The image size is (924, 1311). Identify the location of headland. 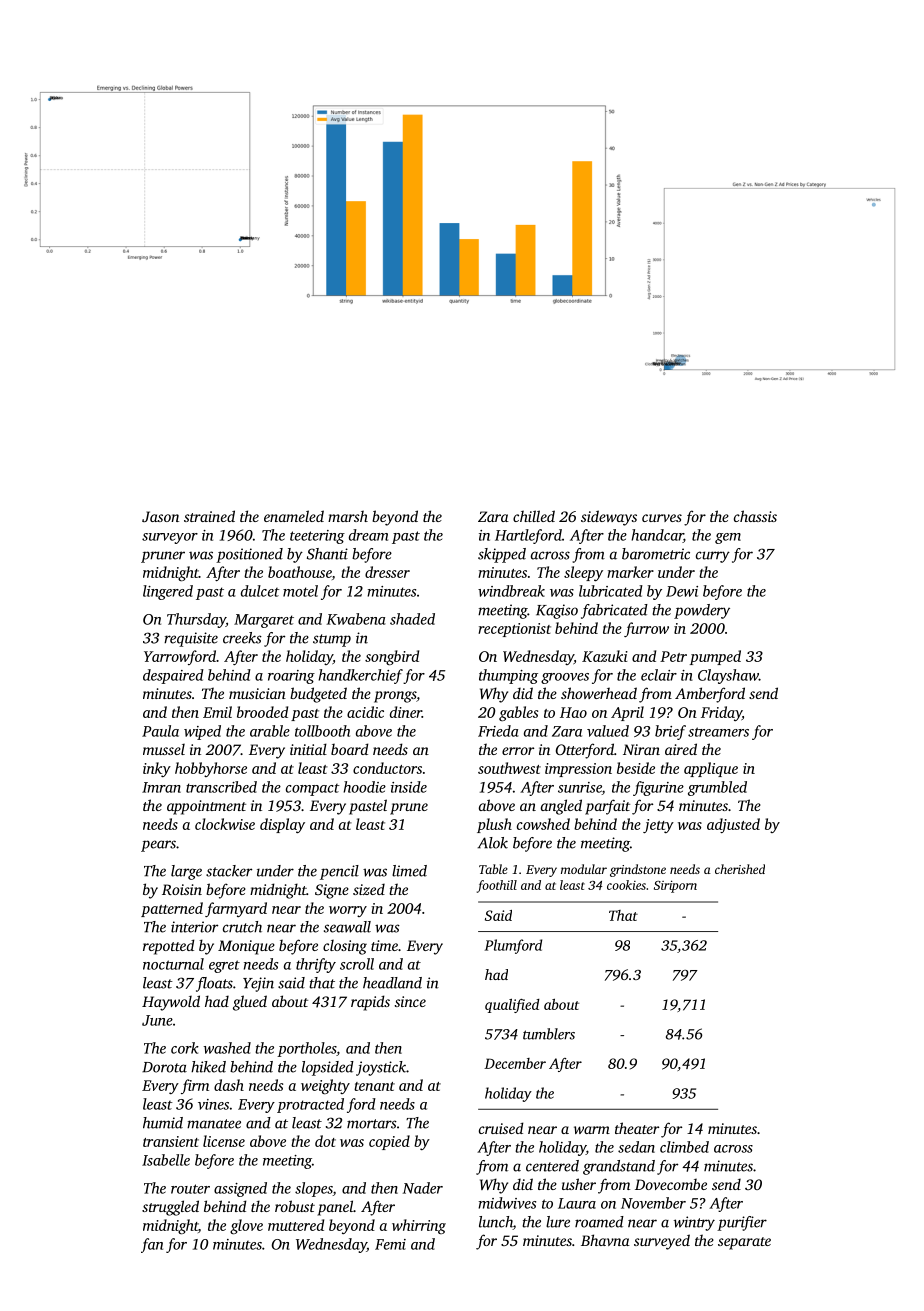
(392, 983).
